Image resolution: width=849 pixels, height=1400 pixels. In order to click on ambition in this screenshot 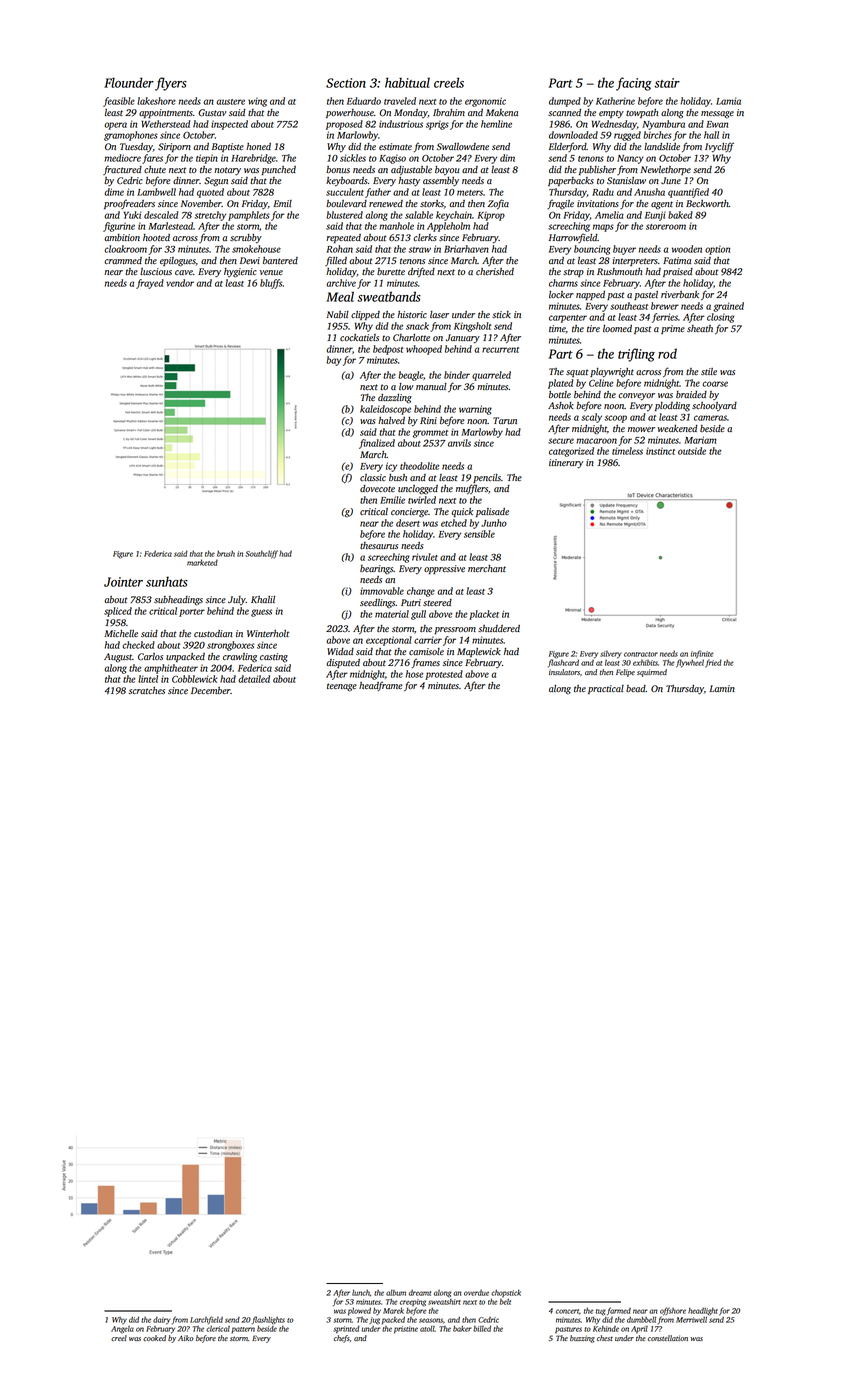, I will do `click(122, 237)`.
